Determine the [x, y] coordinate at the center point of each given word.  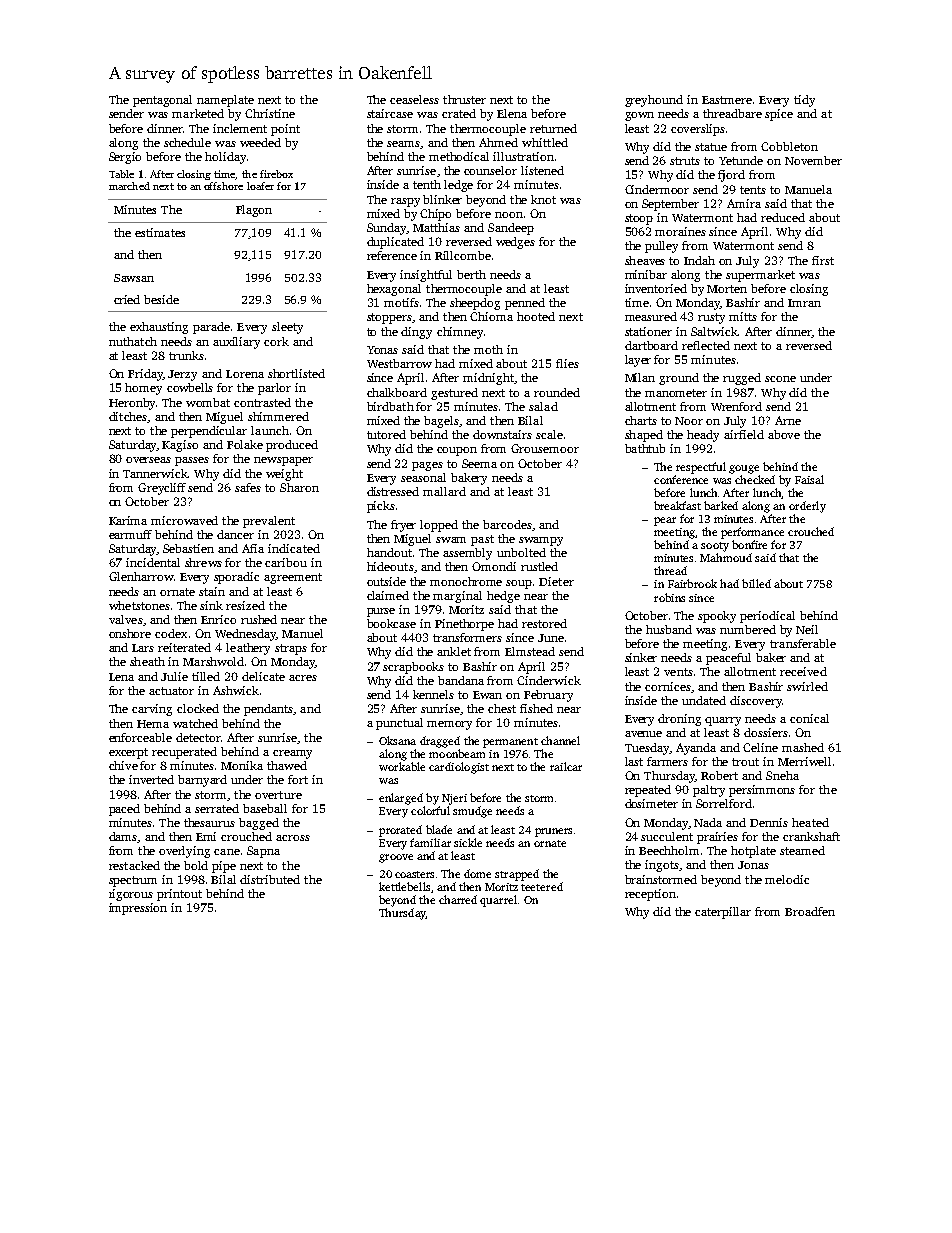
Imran [804, 303]
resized [245, 605]
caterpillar [723, 913]
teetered [542, 886]
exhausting [159, 328]
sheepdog [475, 304]
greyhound [654, 101]
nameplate [225, 101]
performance [752, 533]
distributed [270, 879]
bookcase [391, 623]
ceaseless [414, 99]
